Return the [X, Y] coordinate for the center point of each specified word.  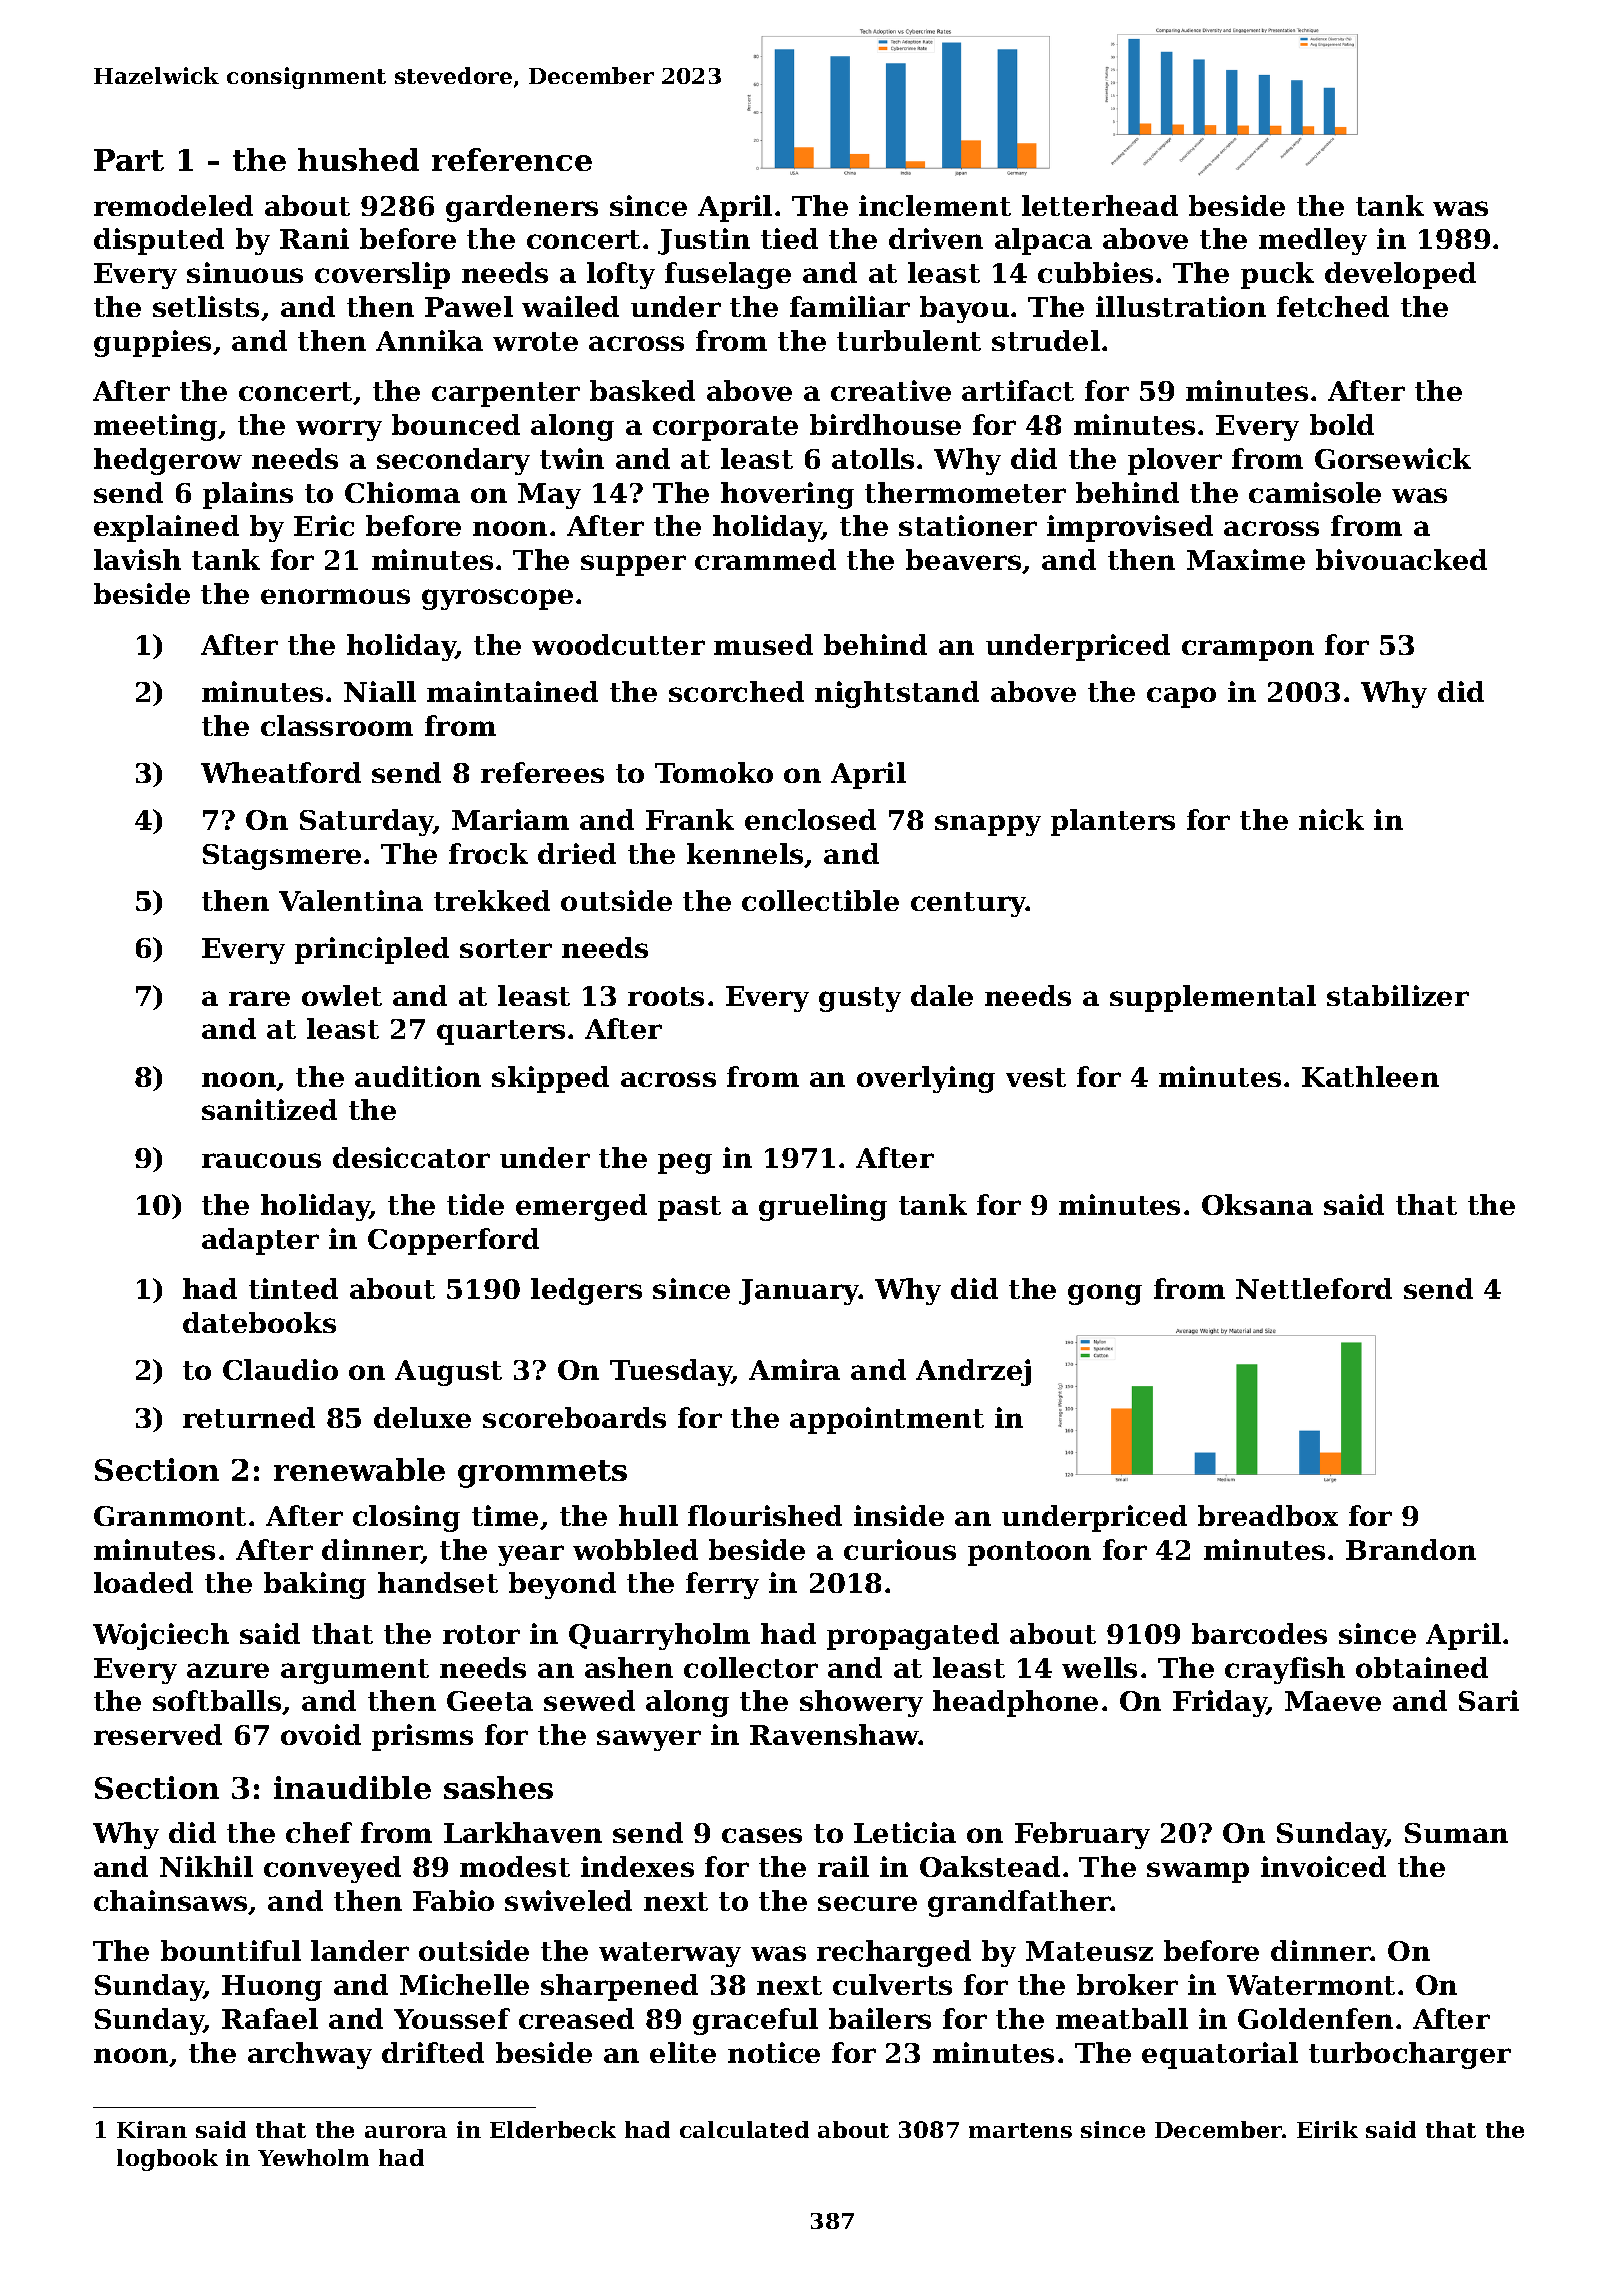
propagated [913, 1636]
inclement [935, 205]
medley [1313, 241]
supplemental [1213, 998]
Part [129, 160]
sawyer [649, 1740]
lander [360, 1950]
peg [685, 1163]
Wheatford [281, 772]
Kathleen [1370, 1076]
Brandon [1411, 1549]
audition [418, 1076]
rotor [481, 1634]
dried [577, 853]
